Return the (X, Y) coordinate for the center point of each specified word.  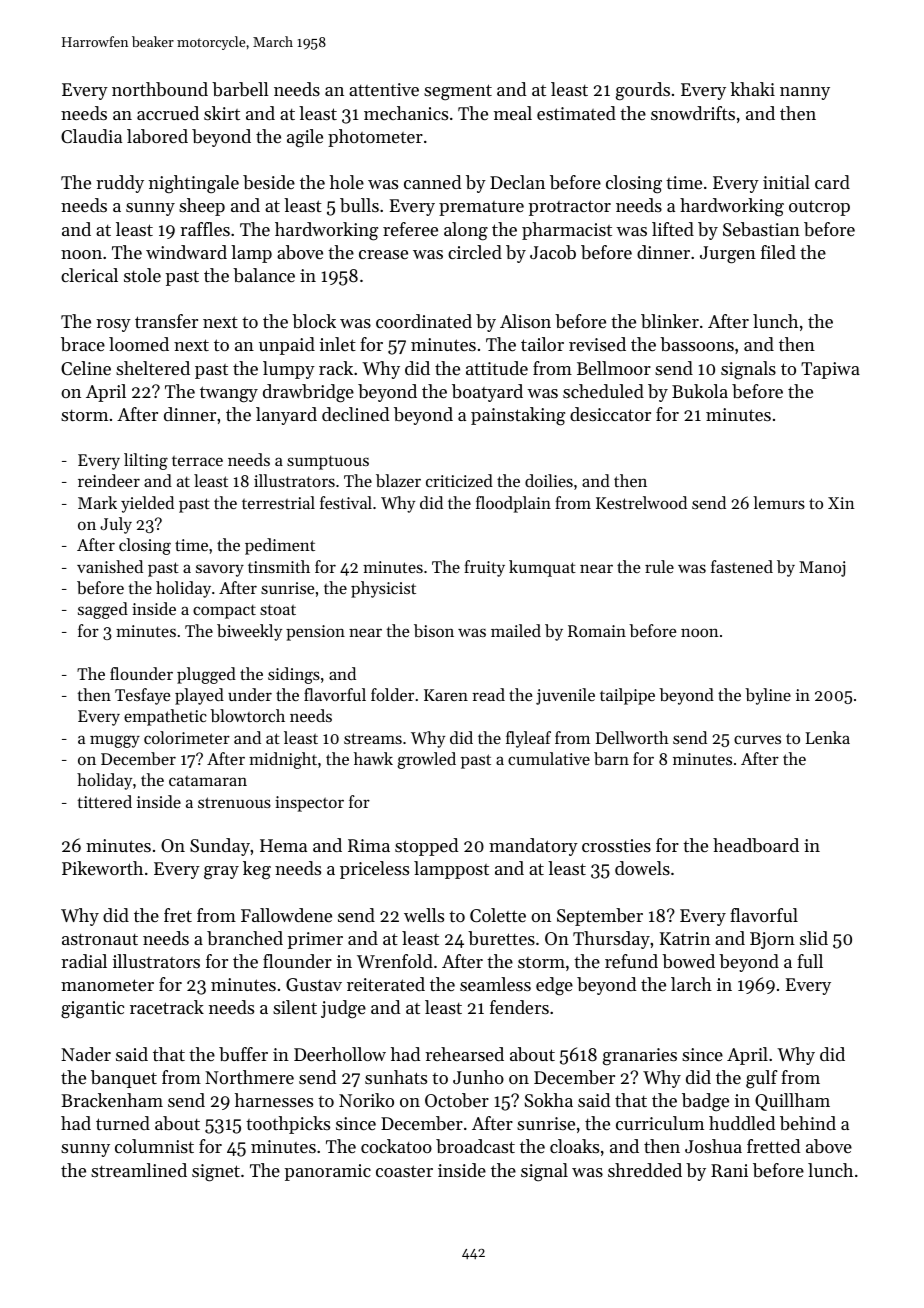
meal (513, 113)
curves (757, 739)
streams (373, 738)
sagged (103, 610)
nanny (805, 93)
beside (269, 182)
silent (295, 1007)
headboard (756, 845)
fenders (519, 1007)
